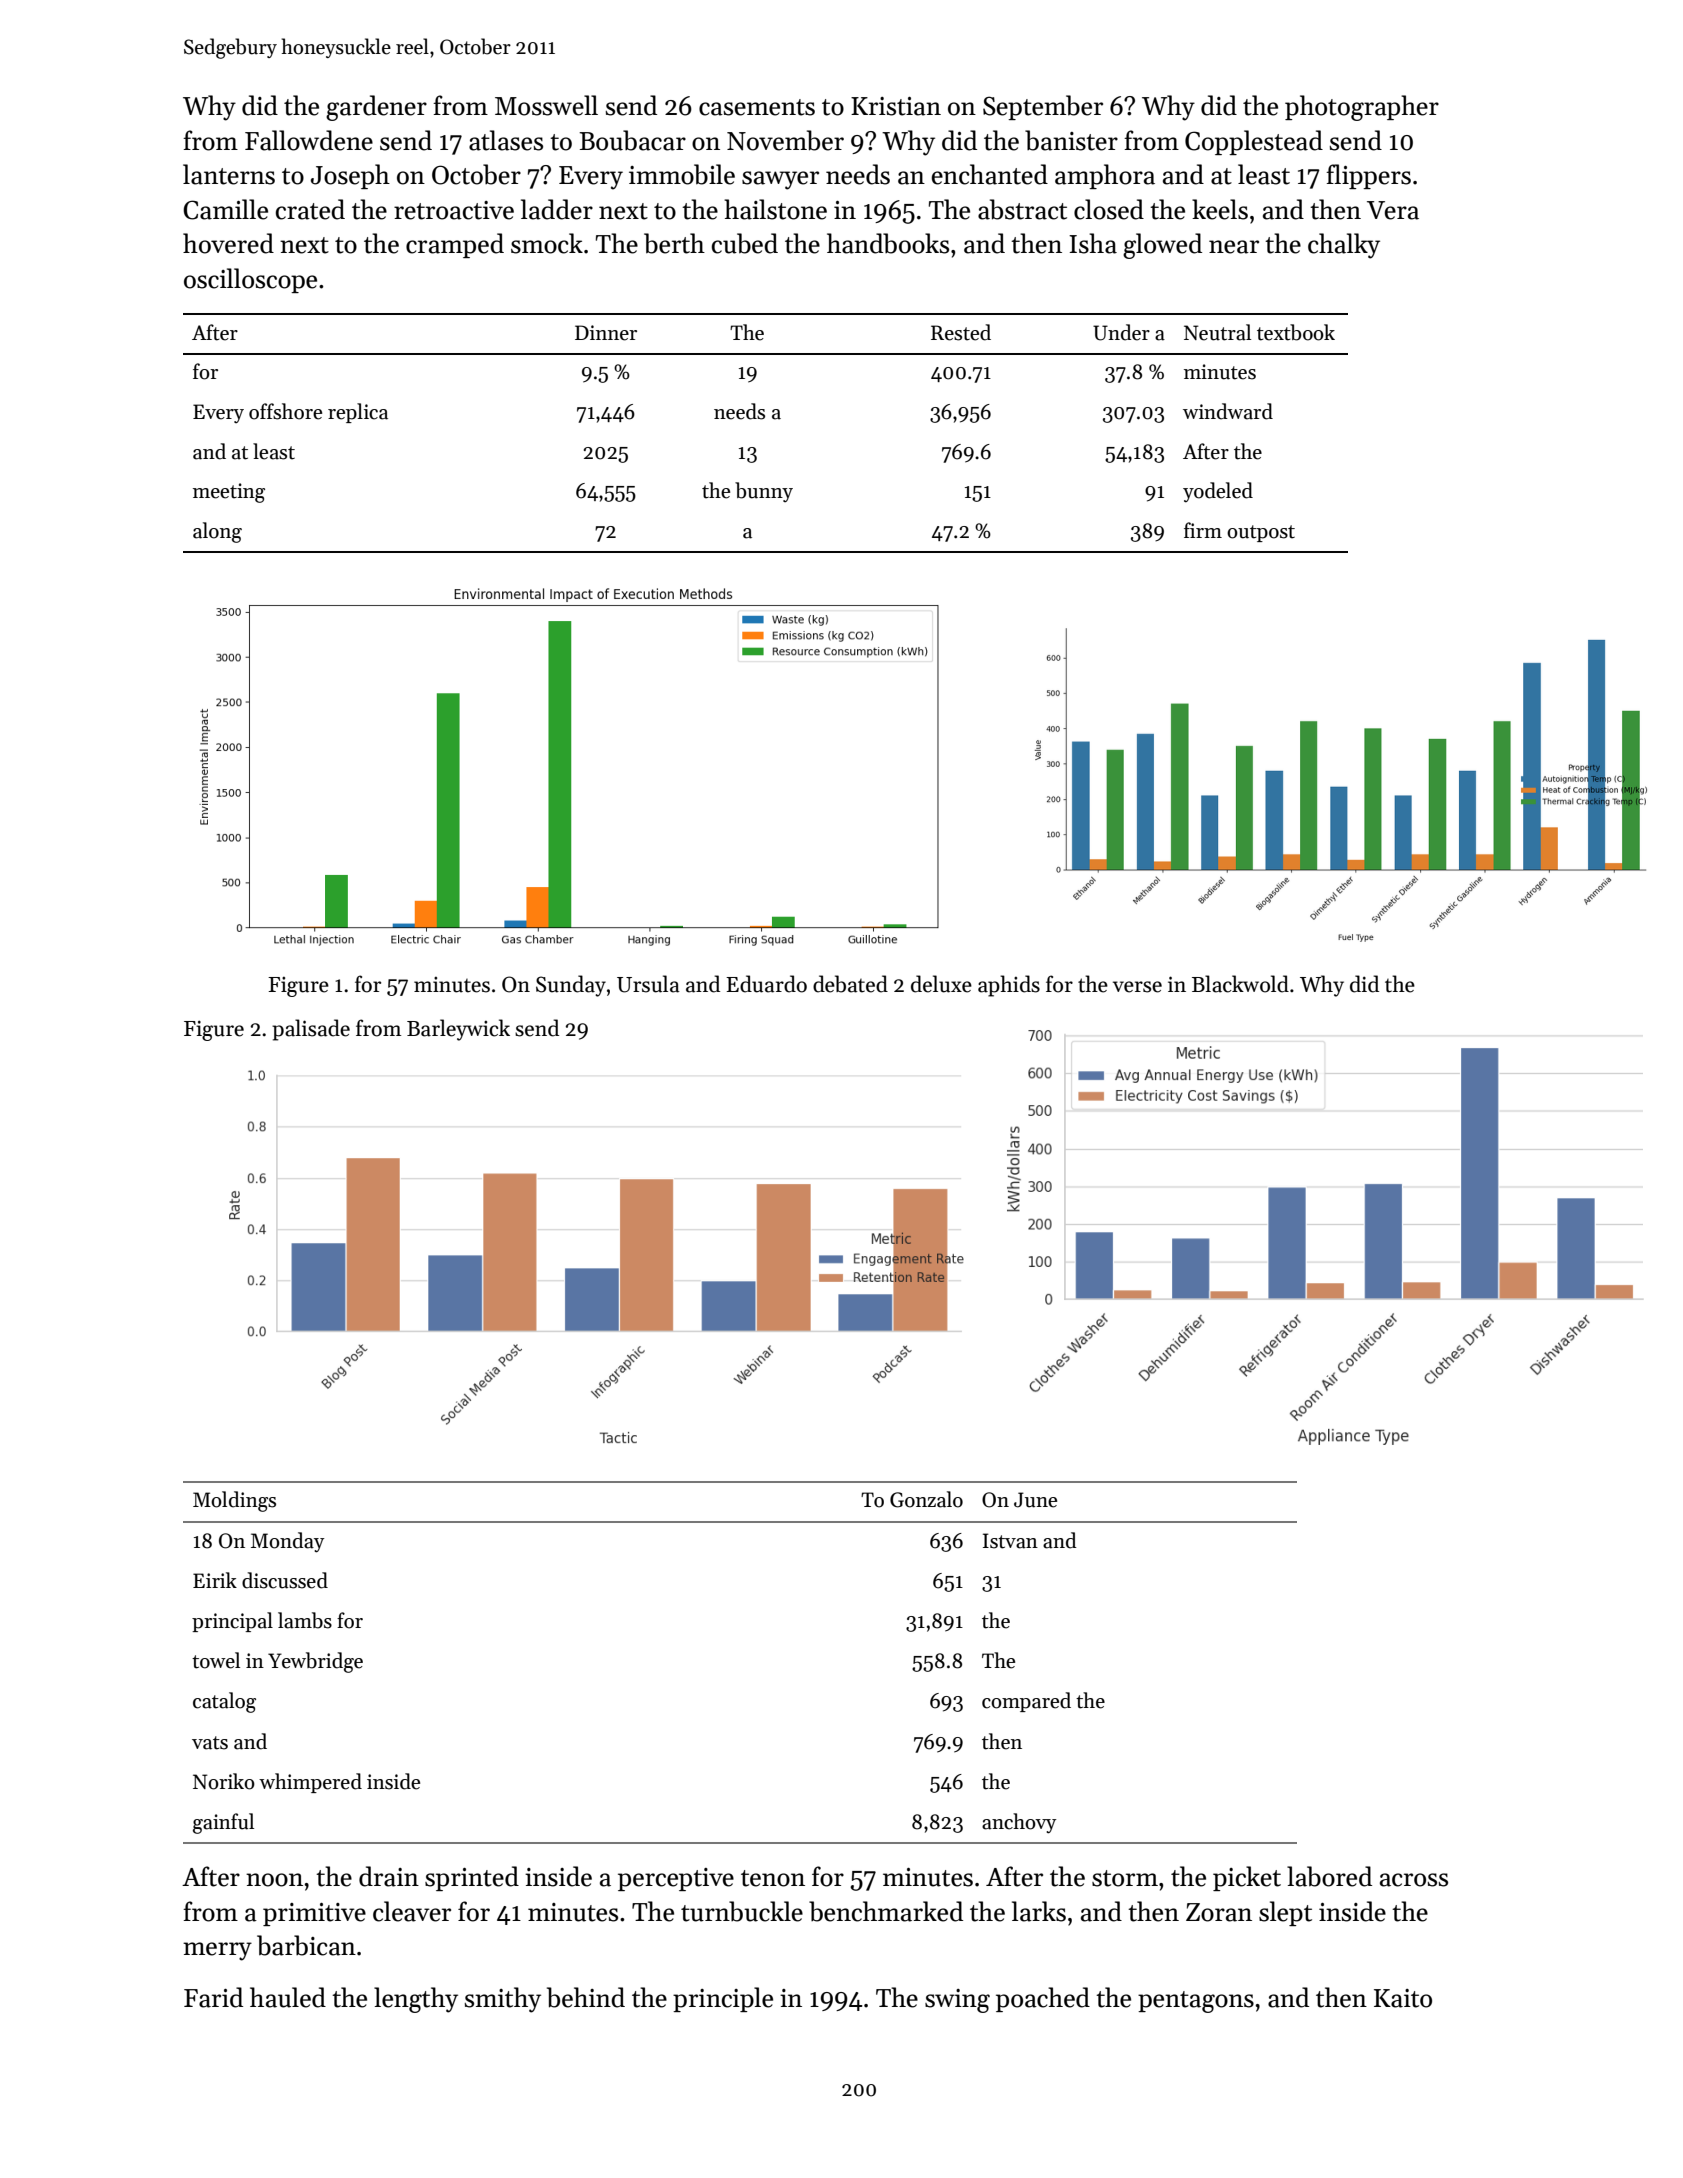 The image size is (1683, 2178). Describe the element at coordinates (1362, 108) in the screenshot. I see `photographer` at that location.
